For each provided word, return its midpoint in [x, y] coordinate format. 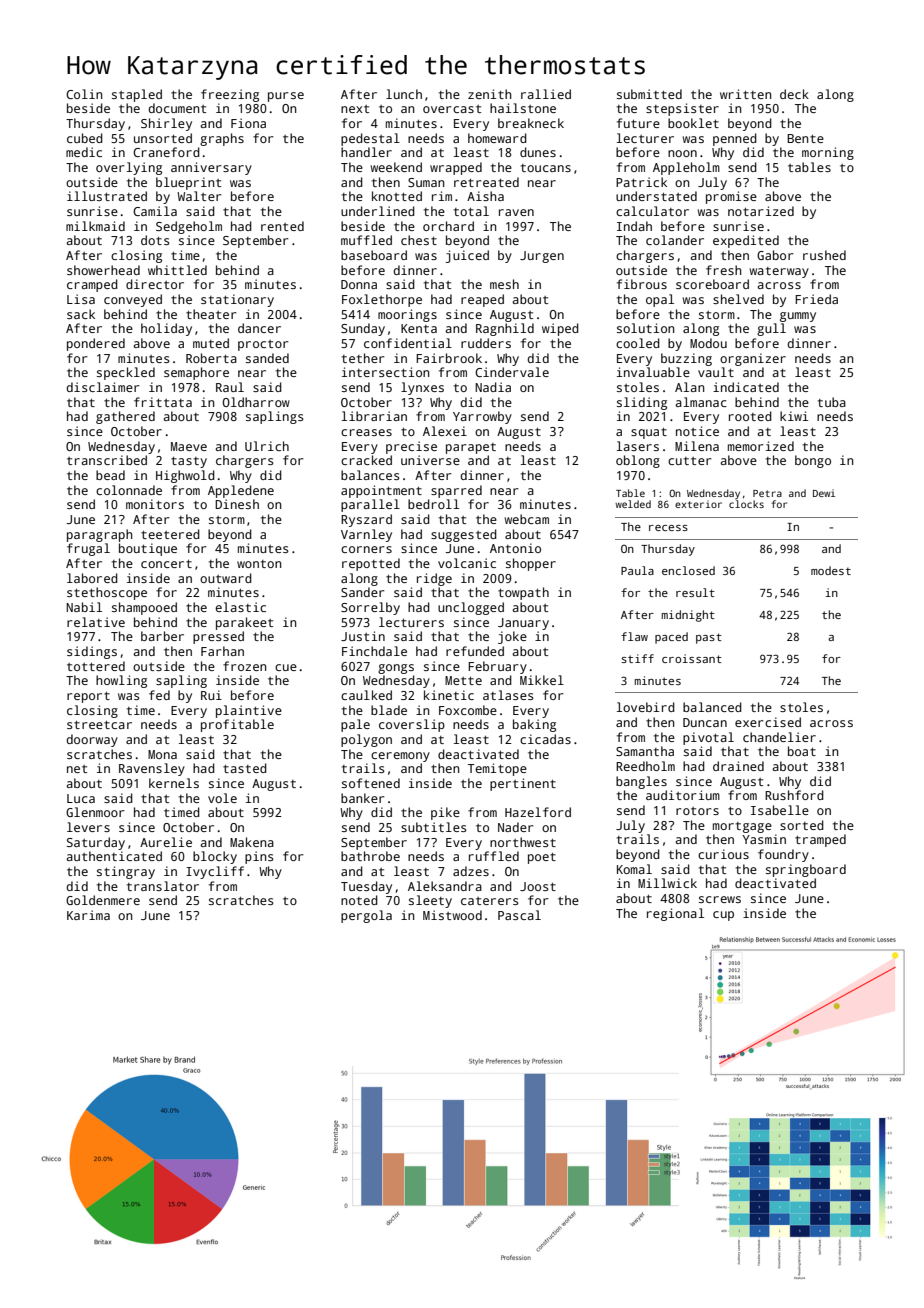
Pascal [519, 915]
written [746, 94]
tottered [96, 666]
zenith [490, 94]
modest [831, 570]
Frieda [816, 299]
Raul [230, 387]
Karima [88, 915]
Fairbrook [449, 358]
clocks [746, 504]
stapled [137, 95]
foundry [783, 855]
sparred [456, 491]
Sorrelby [370, 608]
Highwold [185, 476]
